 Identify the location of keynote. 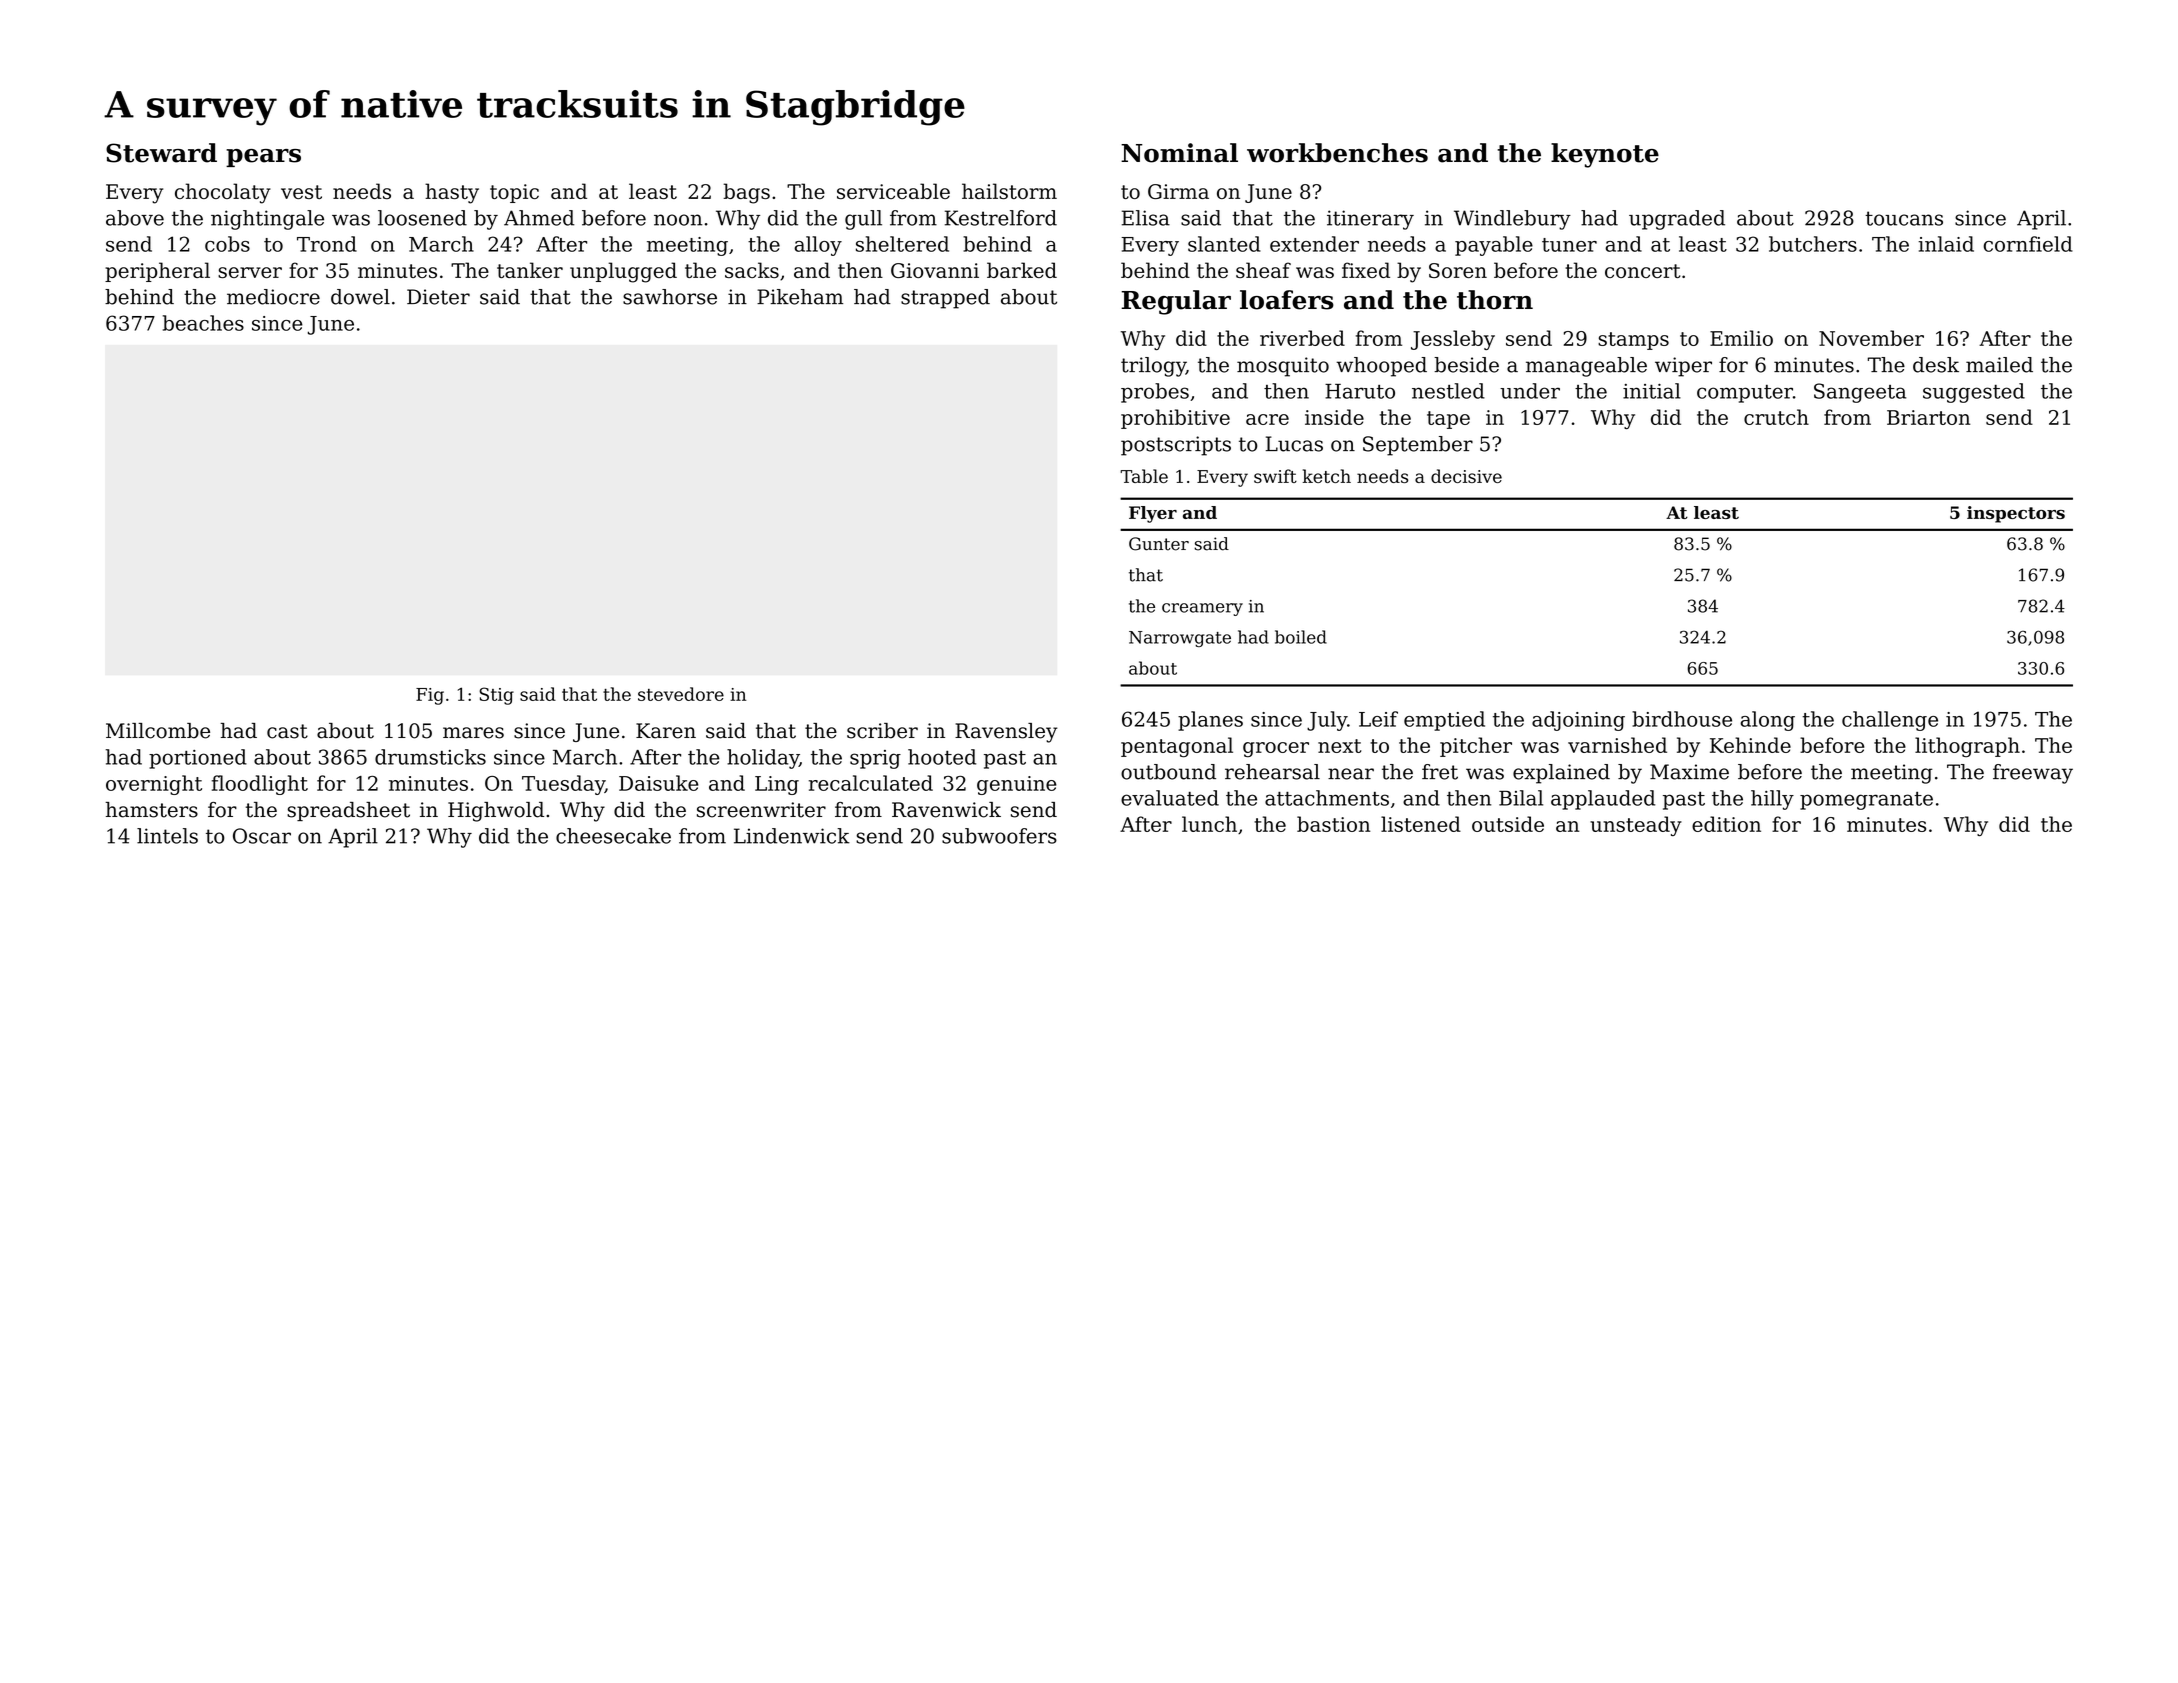
(1605, 155).
